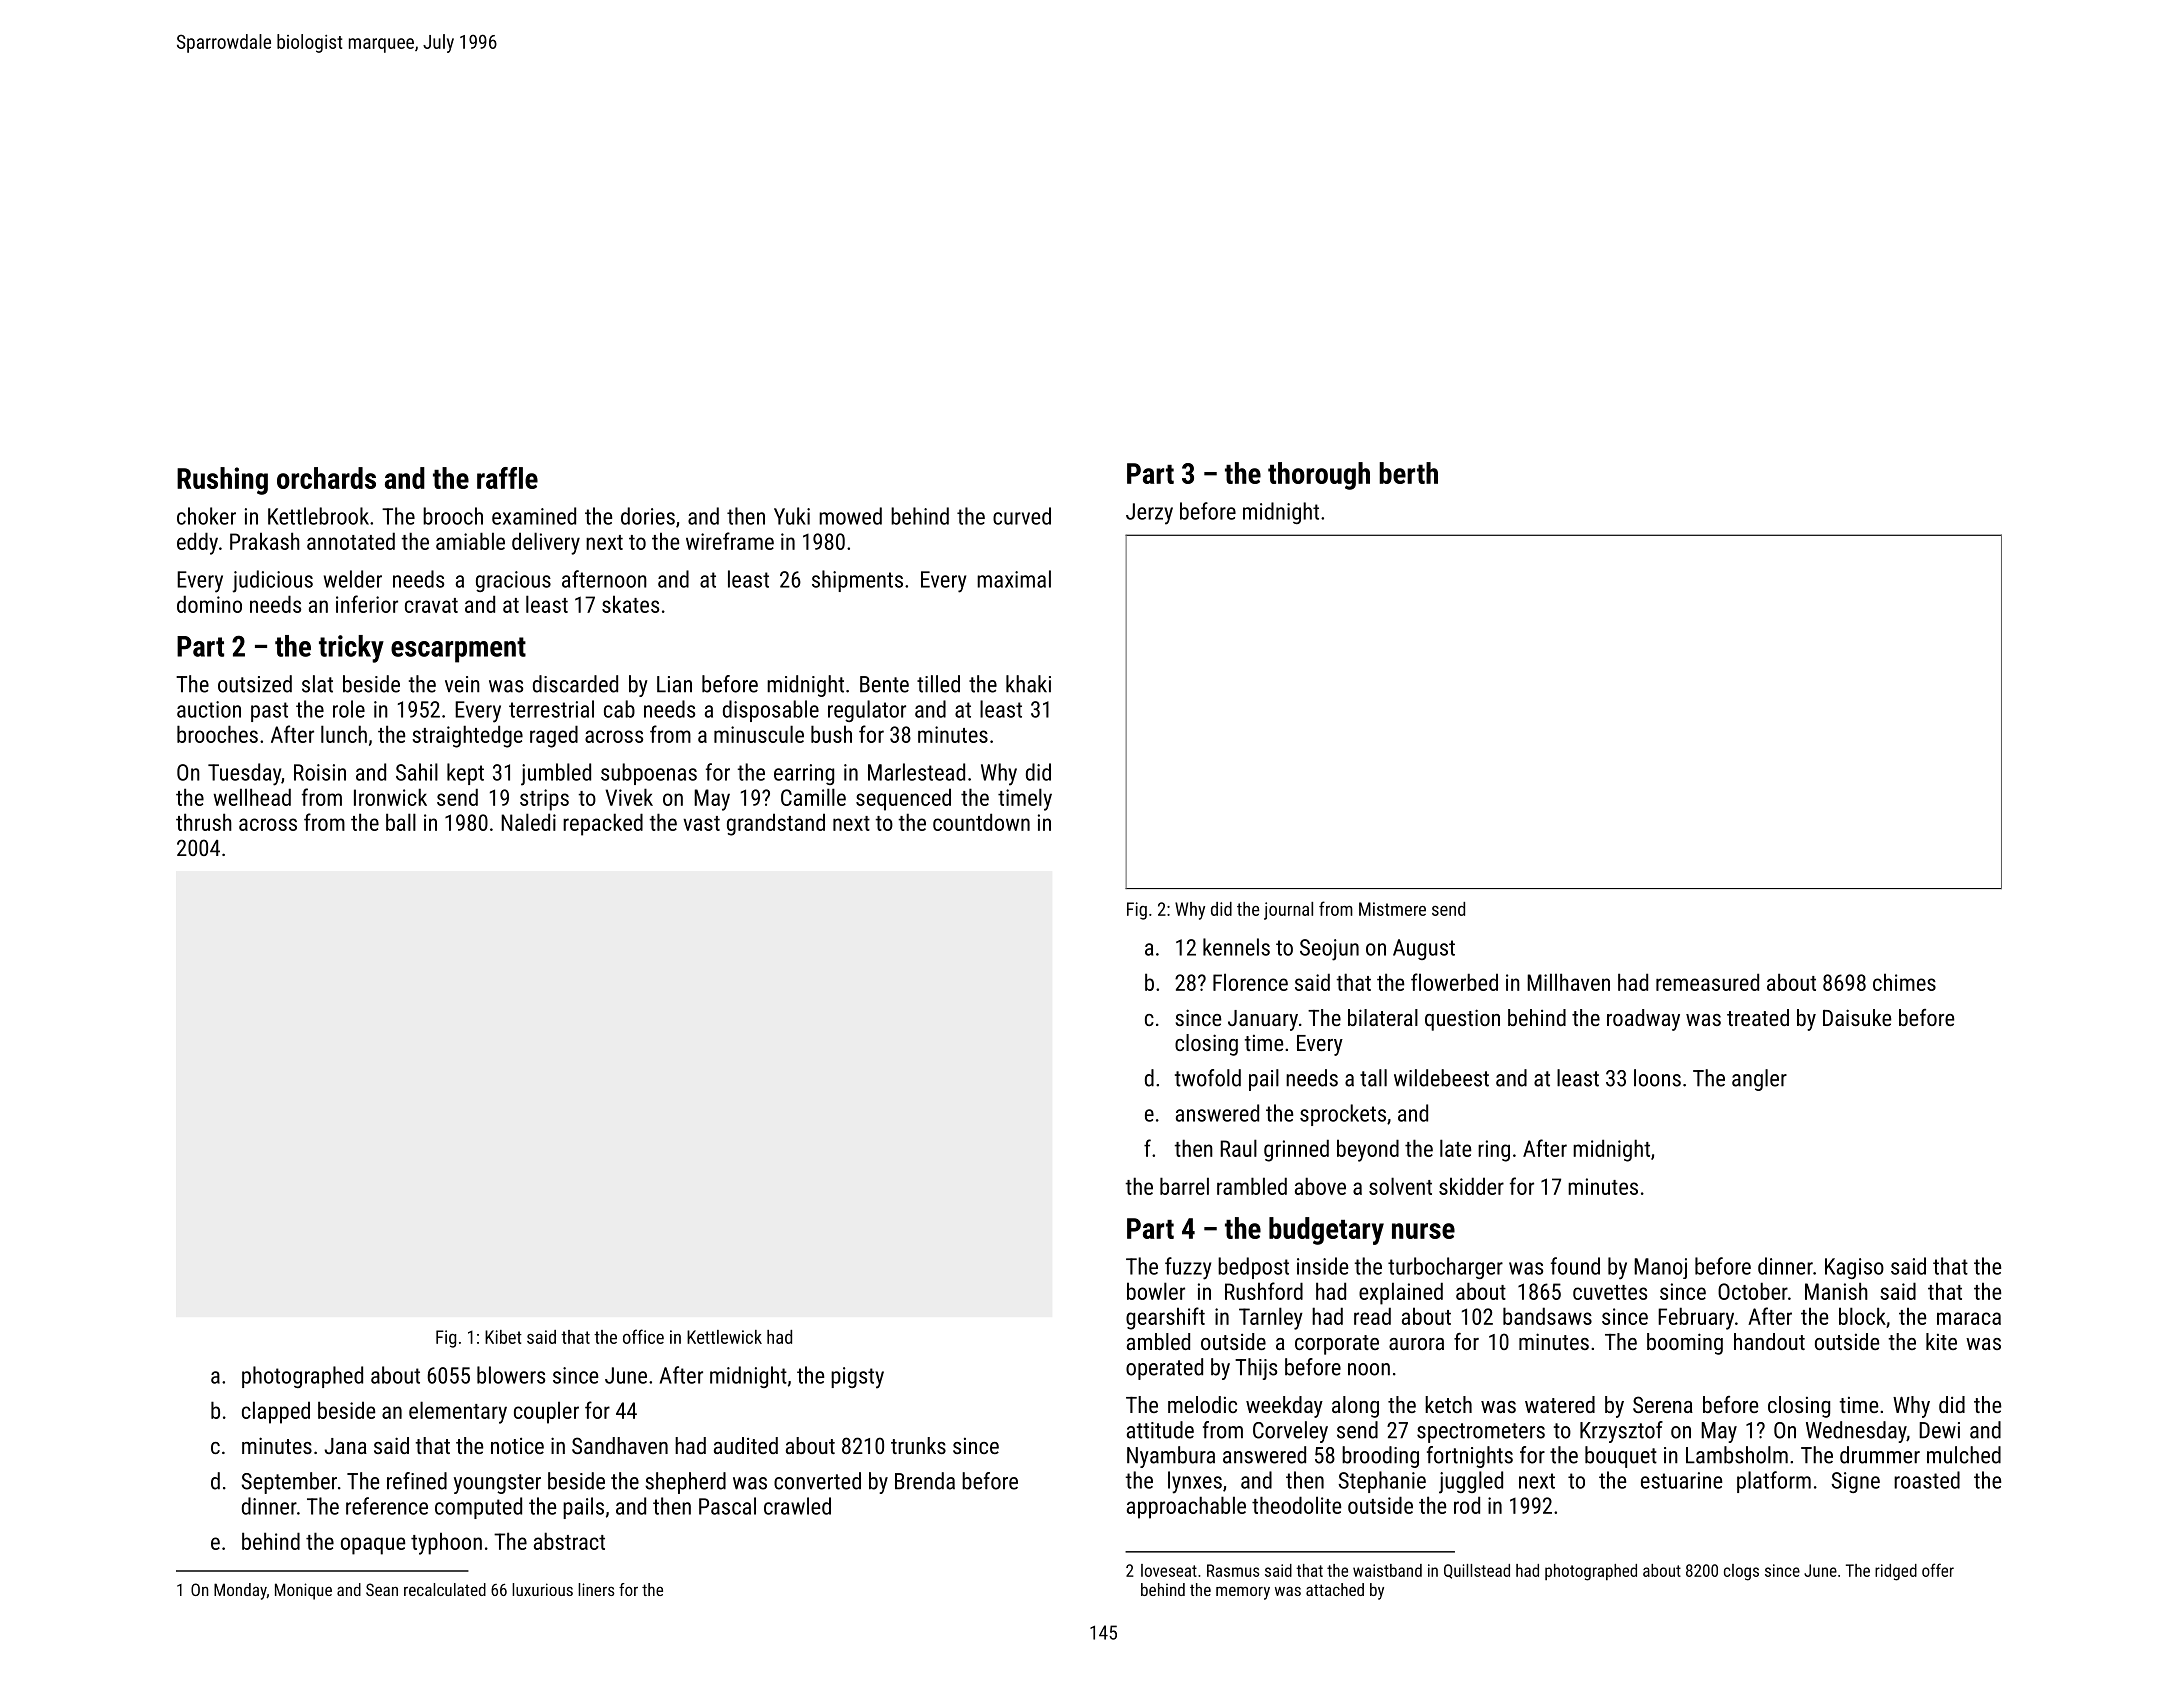 The image size is (2178, 1683). What do you see at coordinates (1880, 1455) in the screenshot?
I see `drummer` at bounding box center [1880, 1455].
